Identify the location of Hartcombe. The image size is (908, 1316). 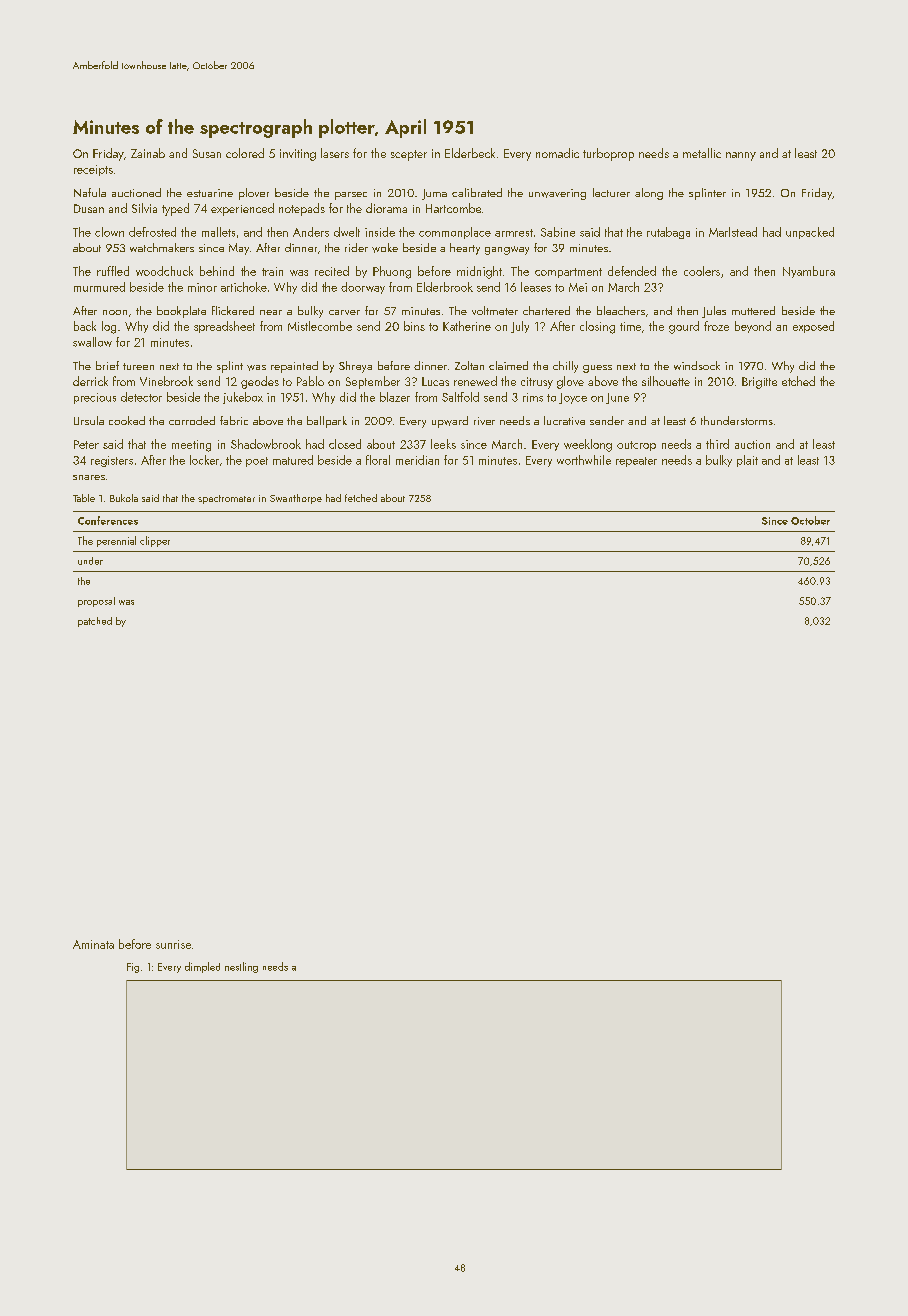
(453, 208).
